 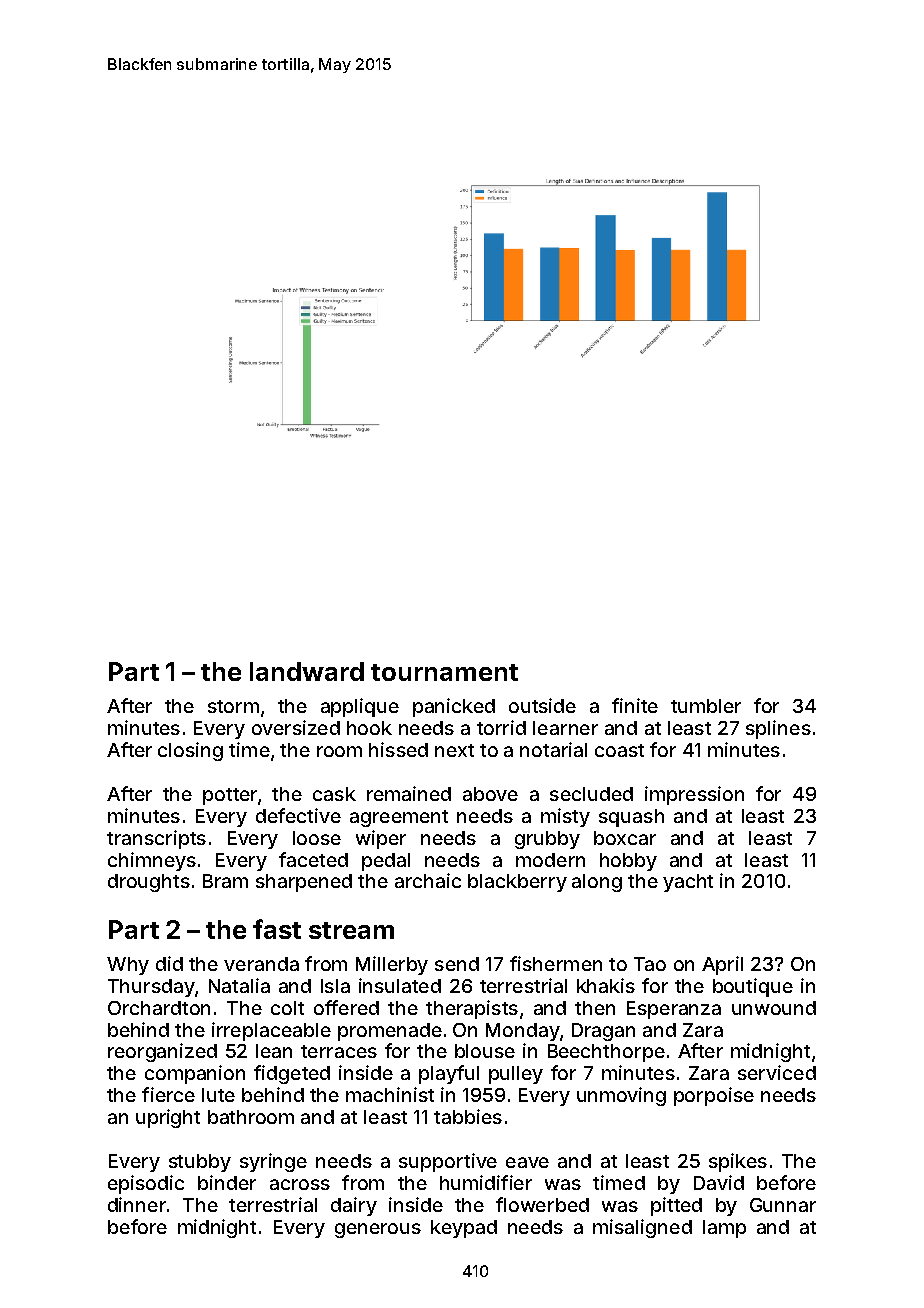 What do you see at coordinates (137, 1204) in the screenshot?
I see `dinner` at bounding box center [137, 1204].
